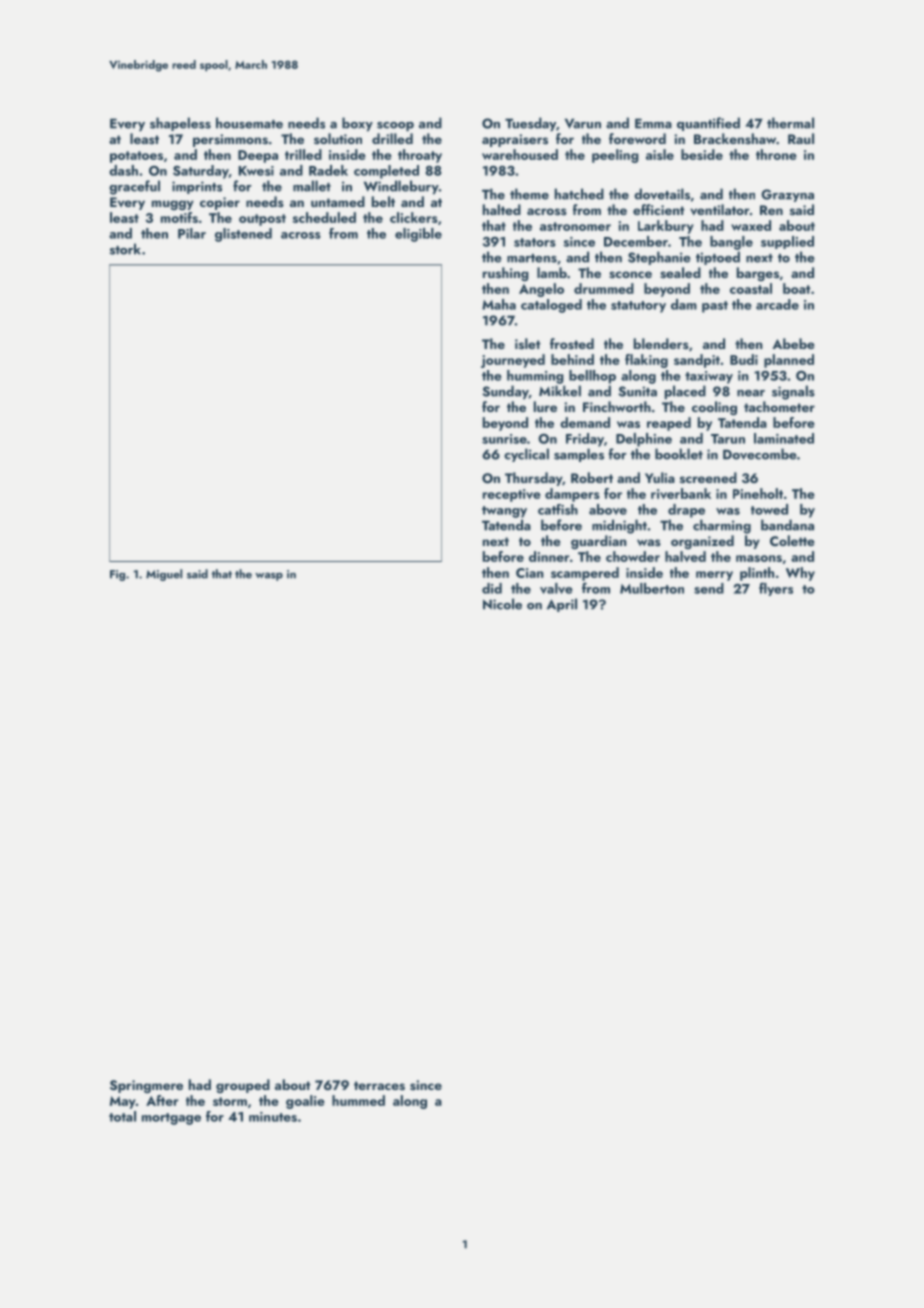 Image resolution: width=924 pixels, height=1308 pixels. I want to click on charming, so click(722, 526).
